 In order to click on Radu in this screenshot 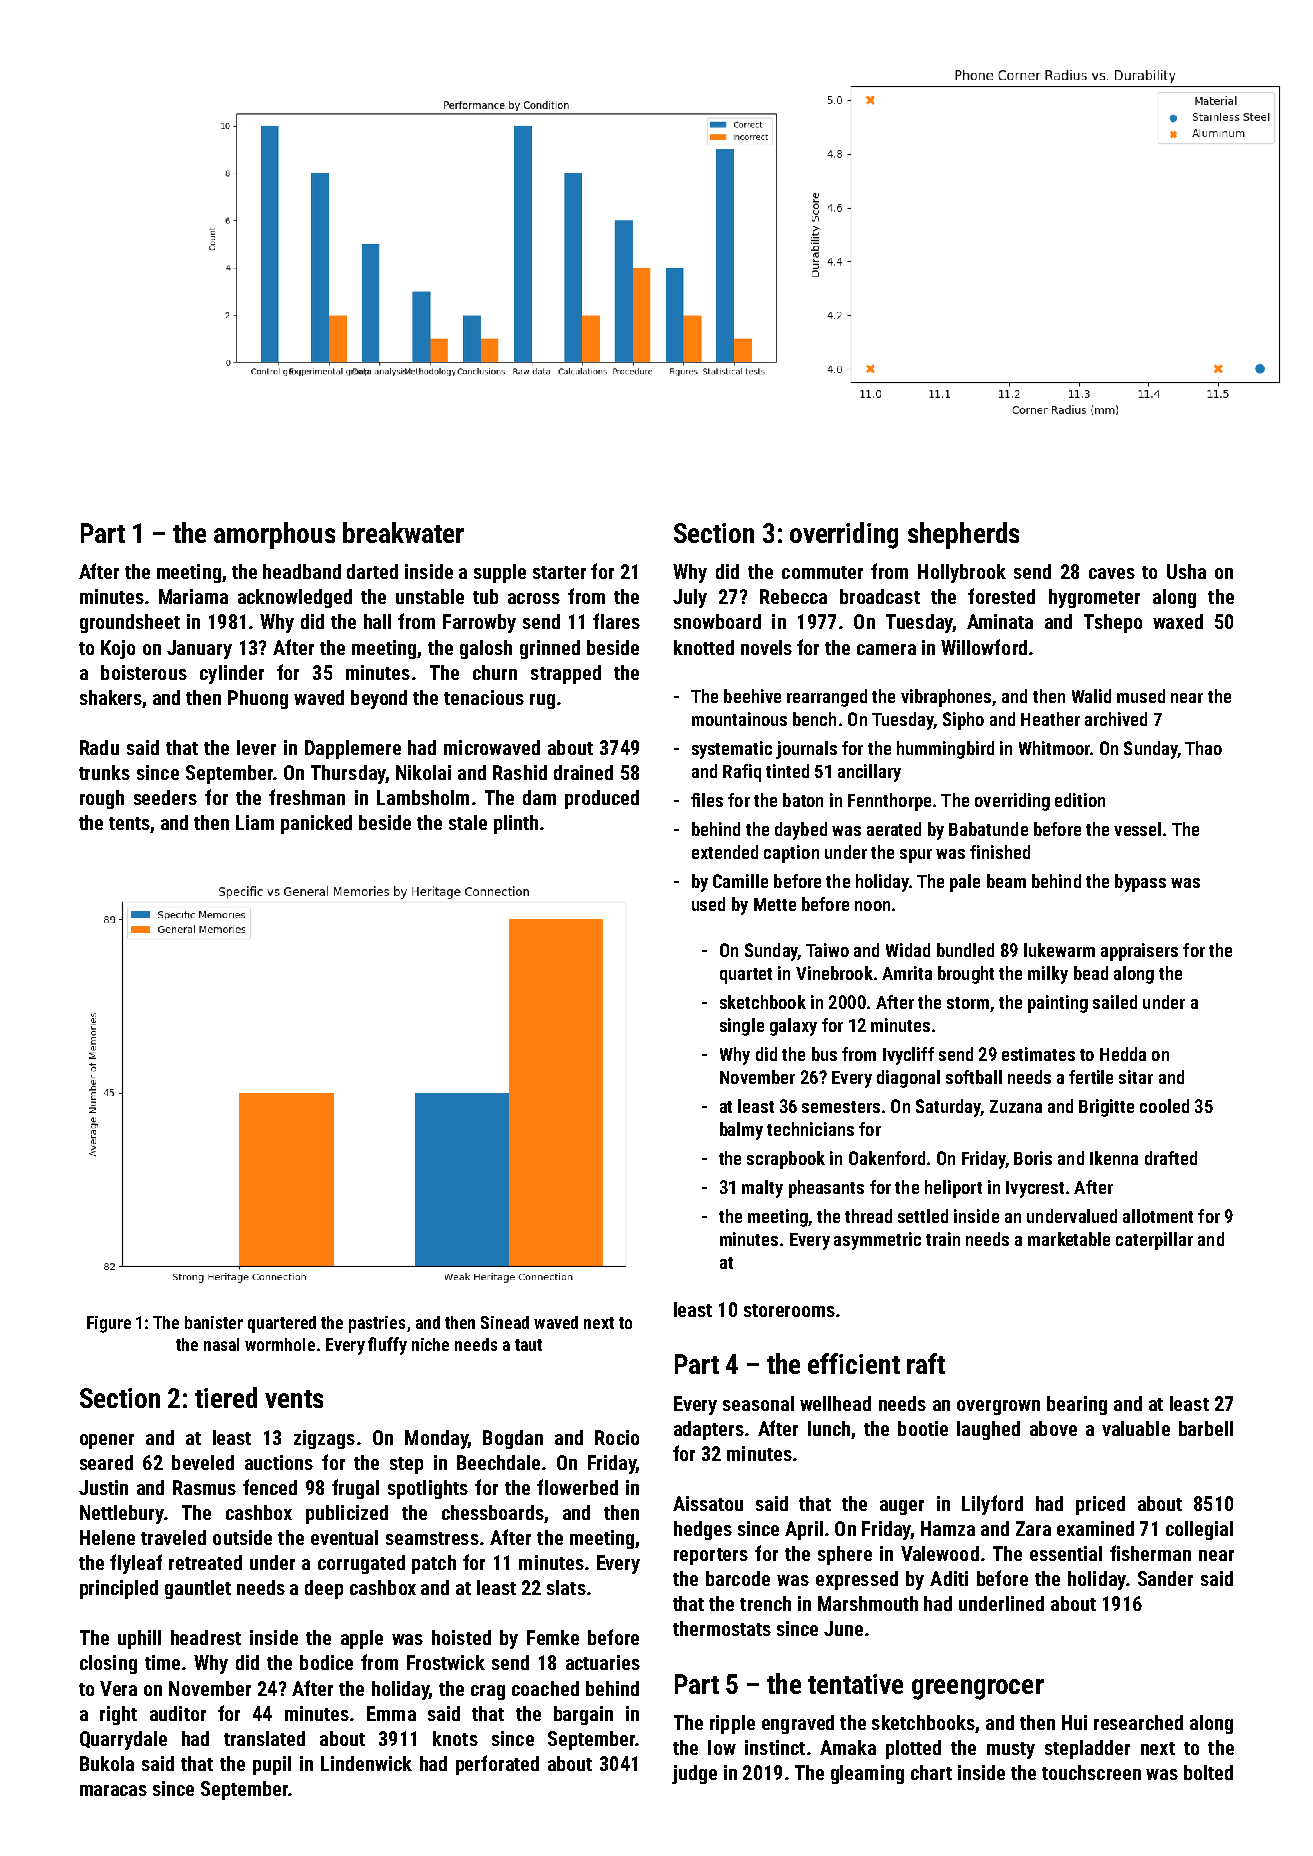, I will do `click(99, 747)`.
